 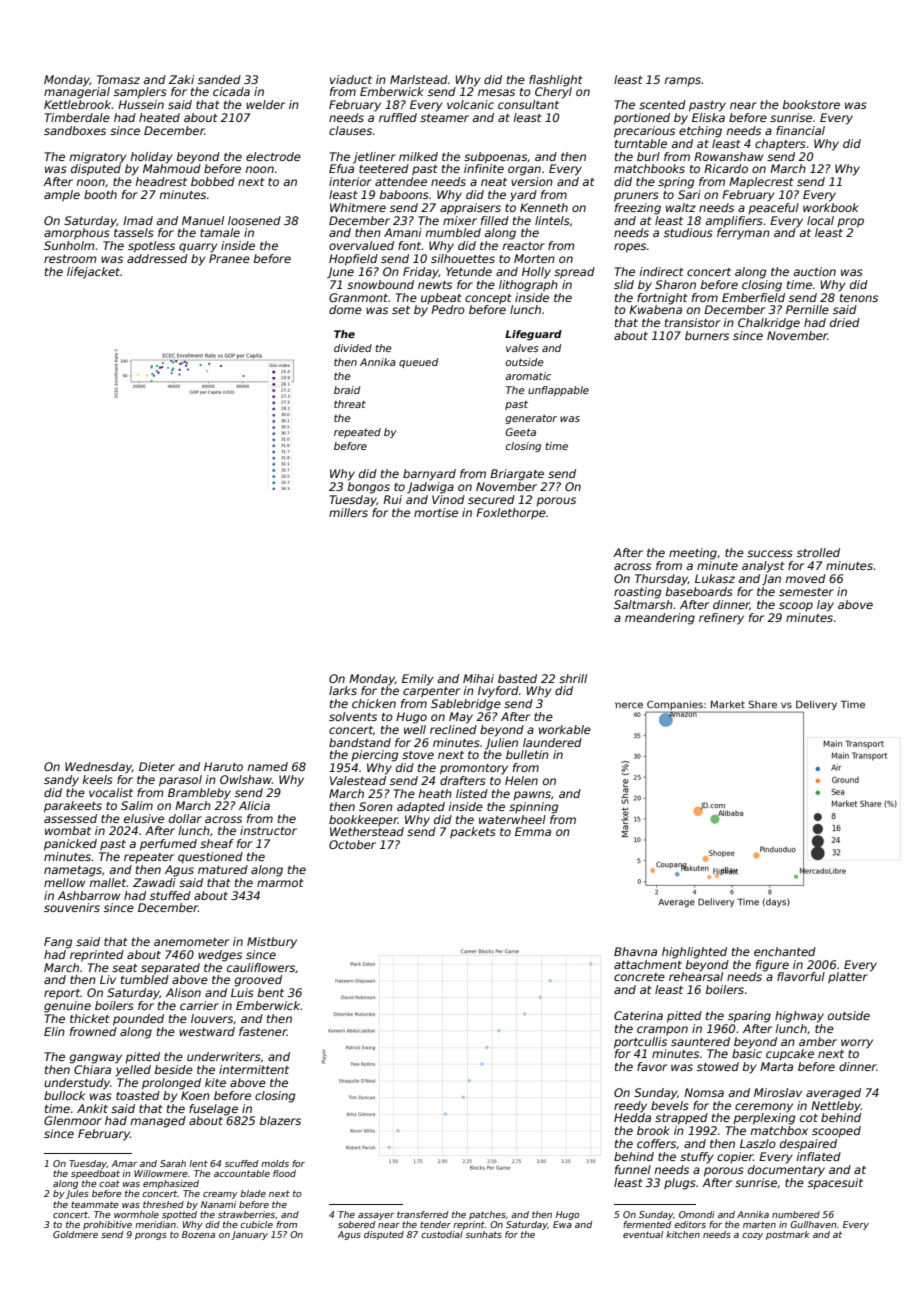 I want to click on Mistbury, so click(x=272, y=943).
